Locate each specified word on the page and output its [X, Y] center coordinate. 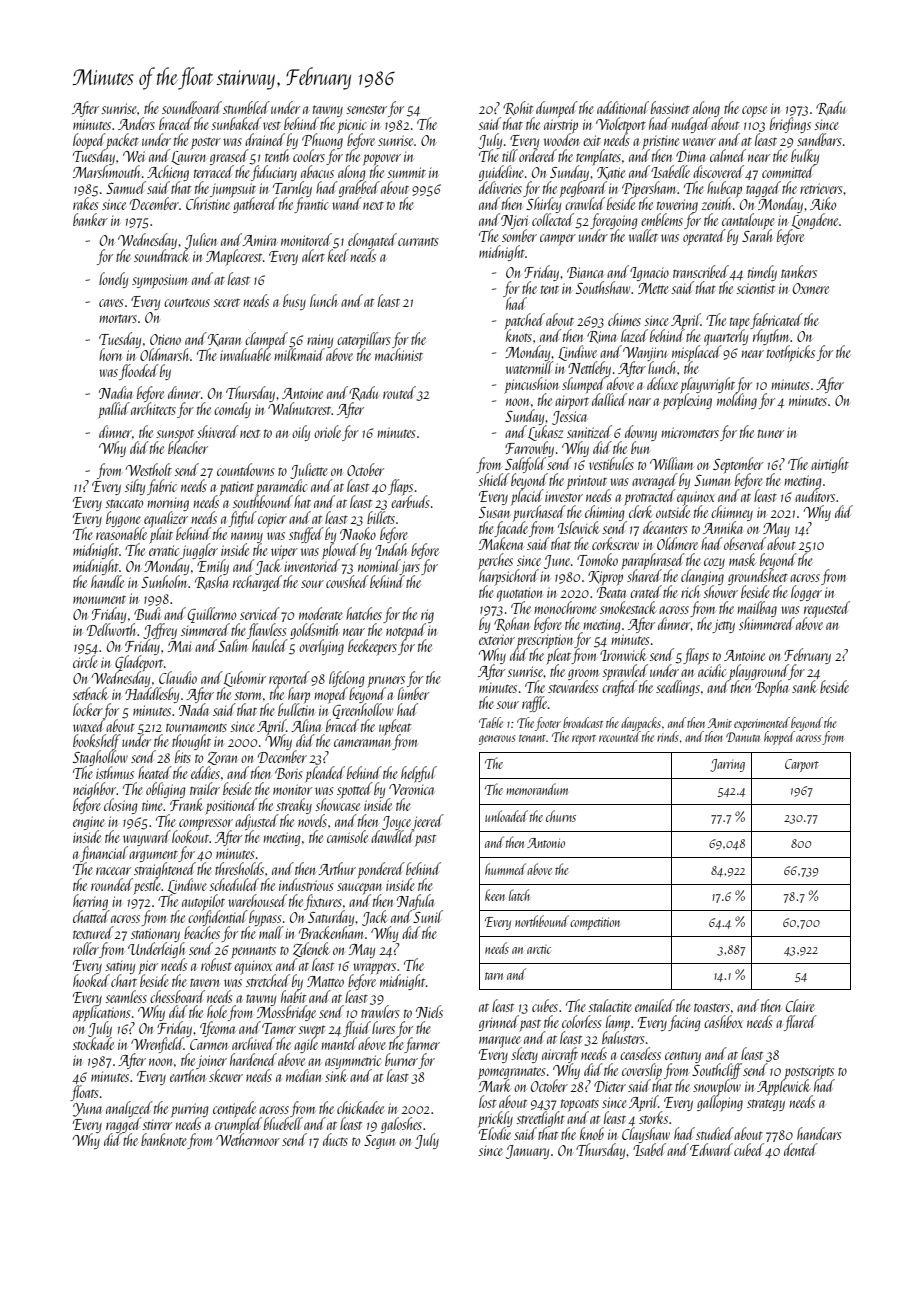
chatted [91, 916]
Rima [601, 337]
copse [754, 112]
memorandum [537, 789]
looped [89, 141]
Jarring [727, 765]
